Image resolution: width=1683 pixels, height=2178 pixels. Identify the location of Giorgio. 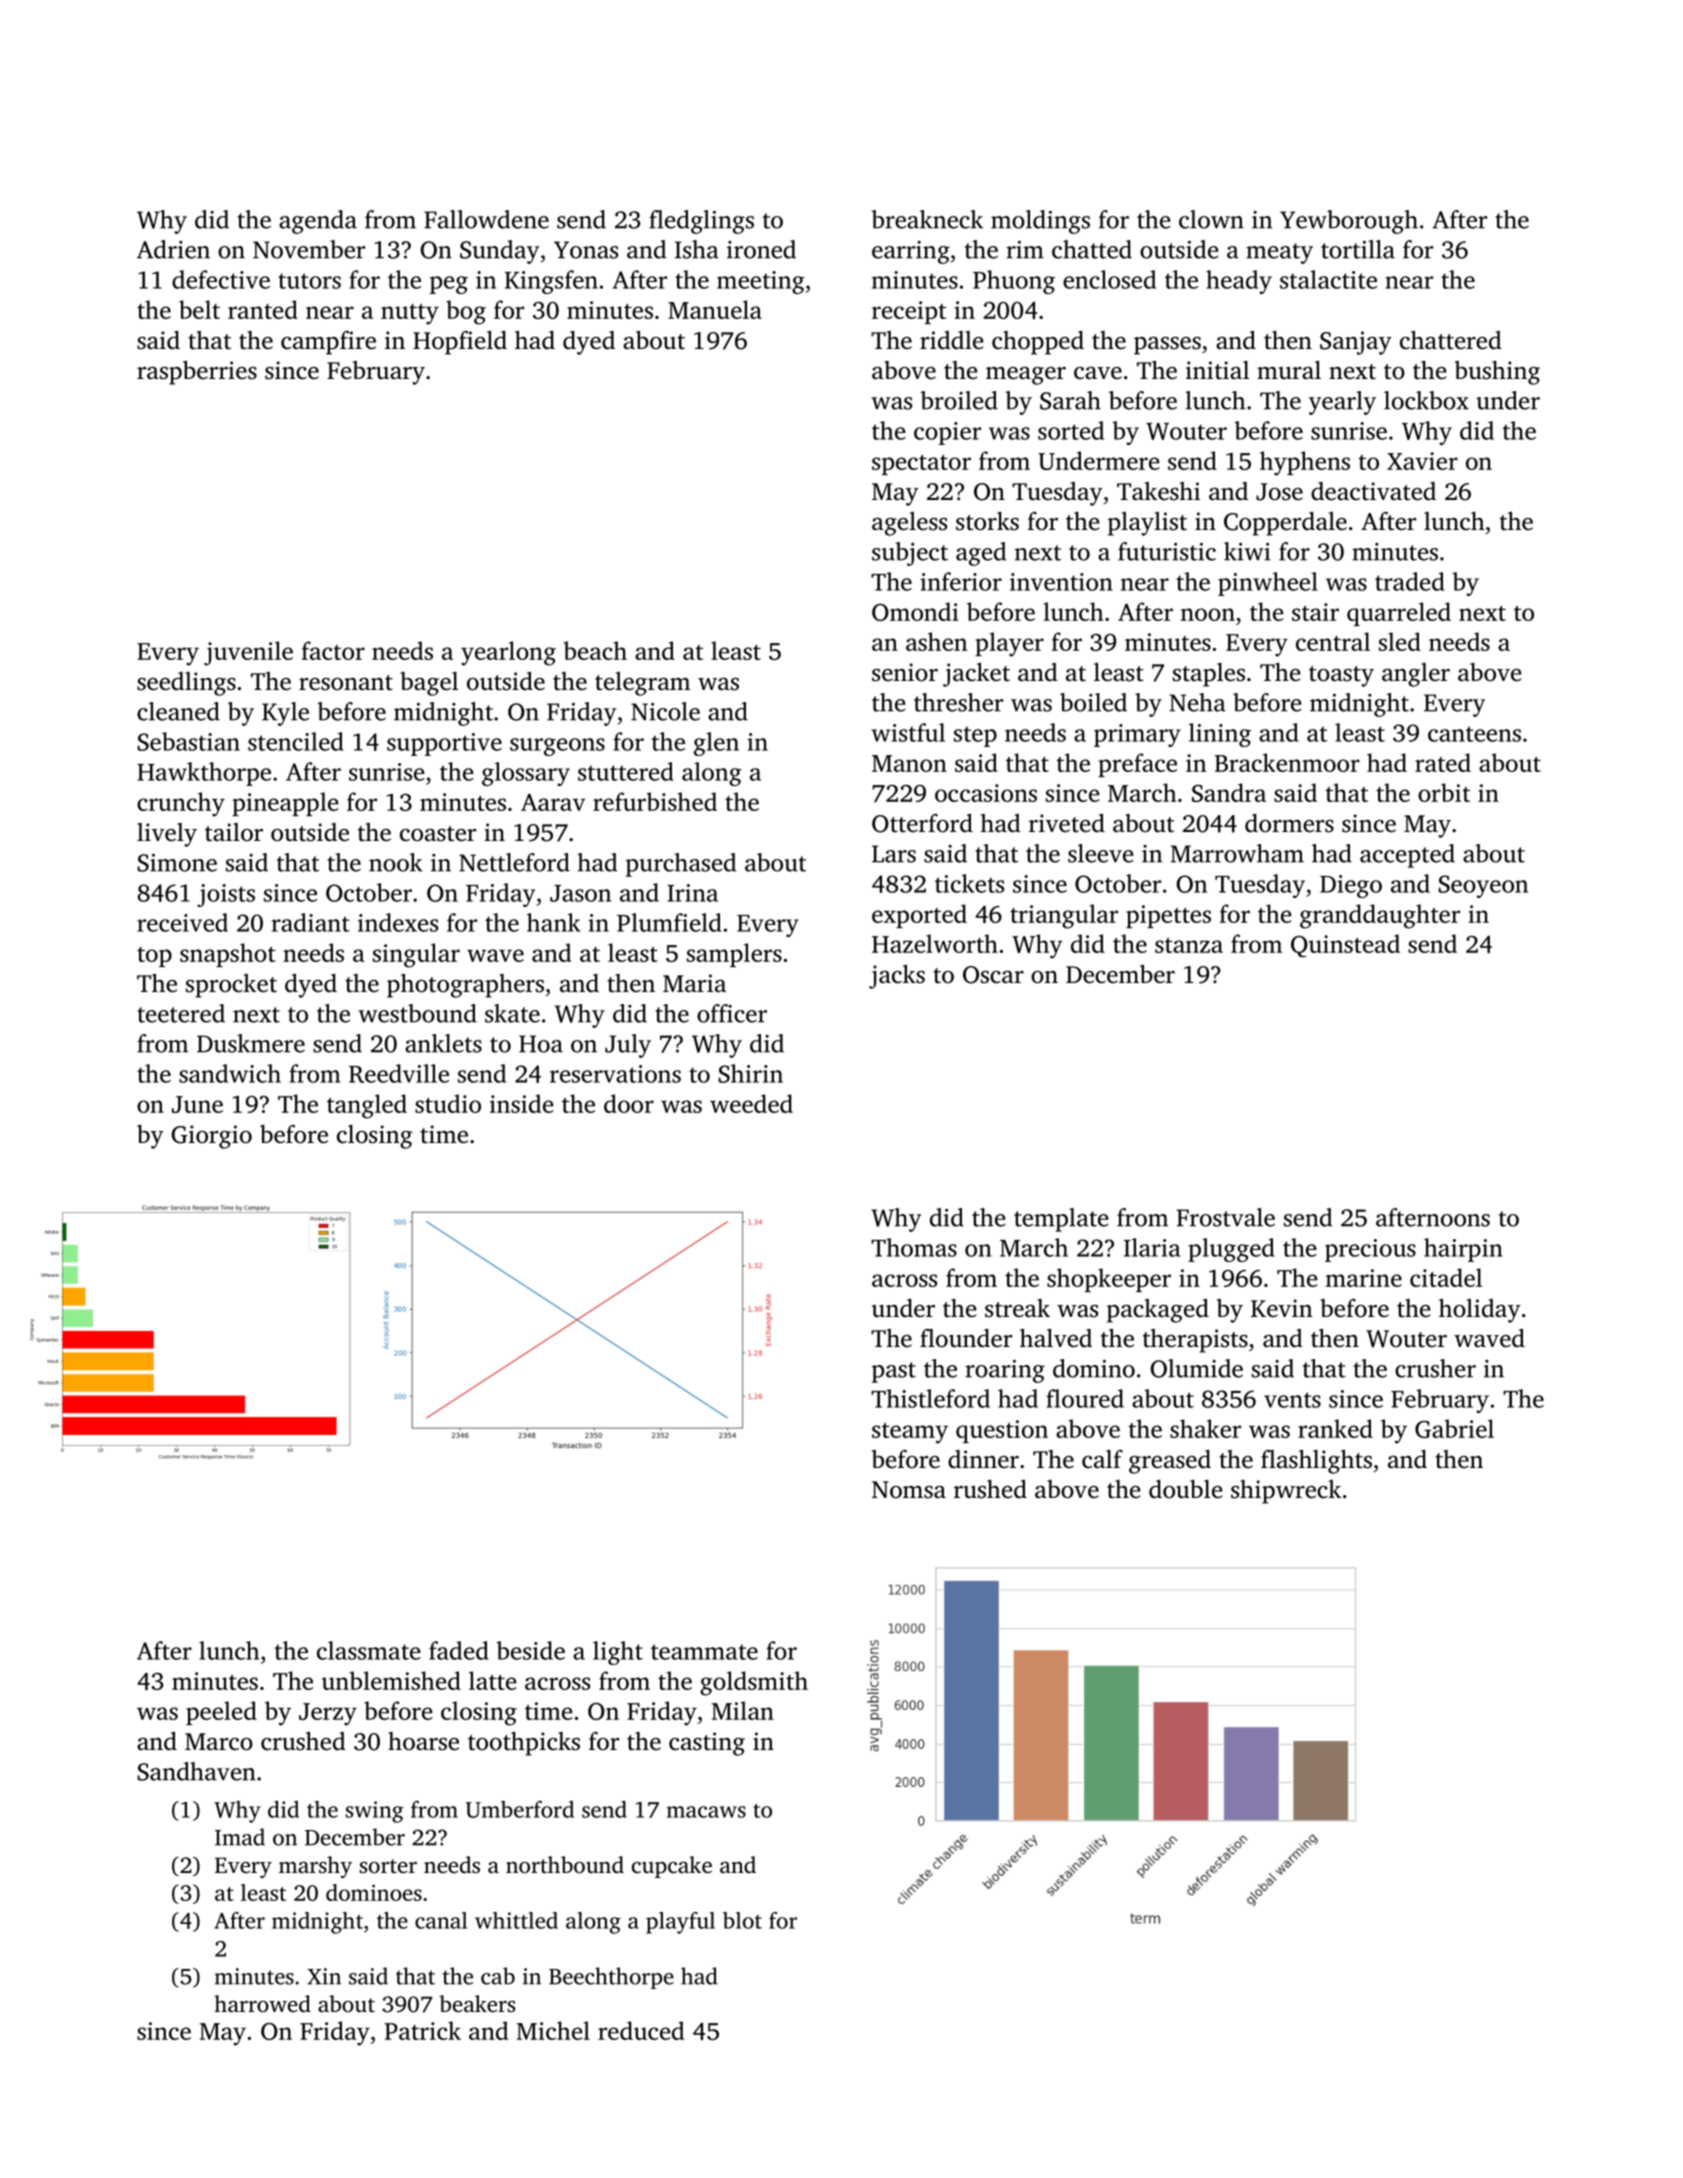
(211, 1137).
